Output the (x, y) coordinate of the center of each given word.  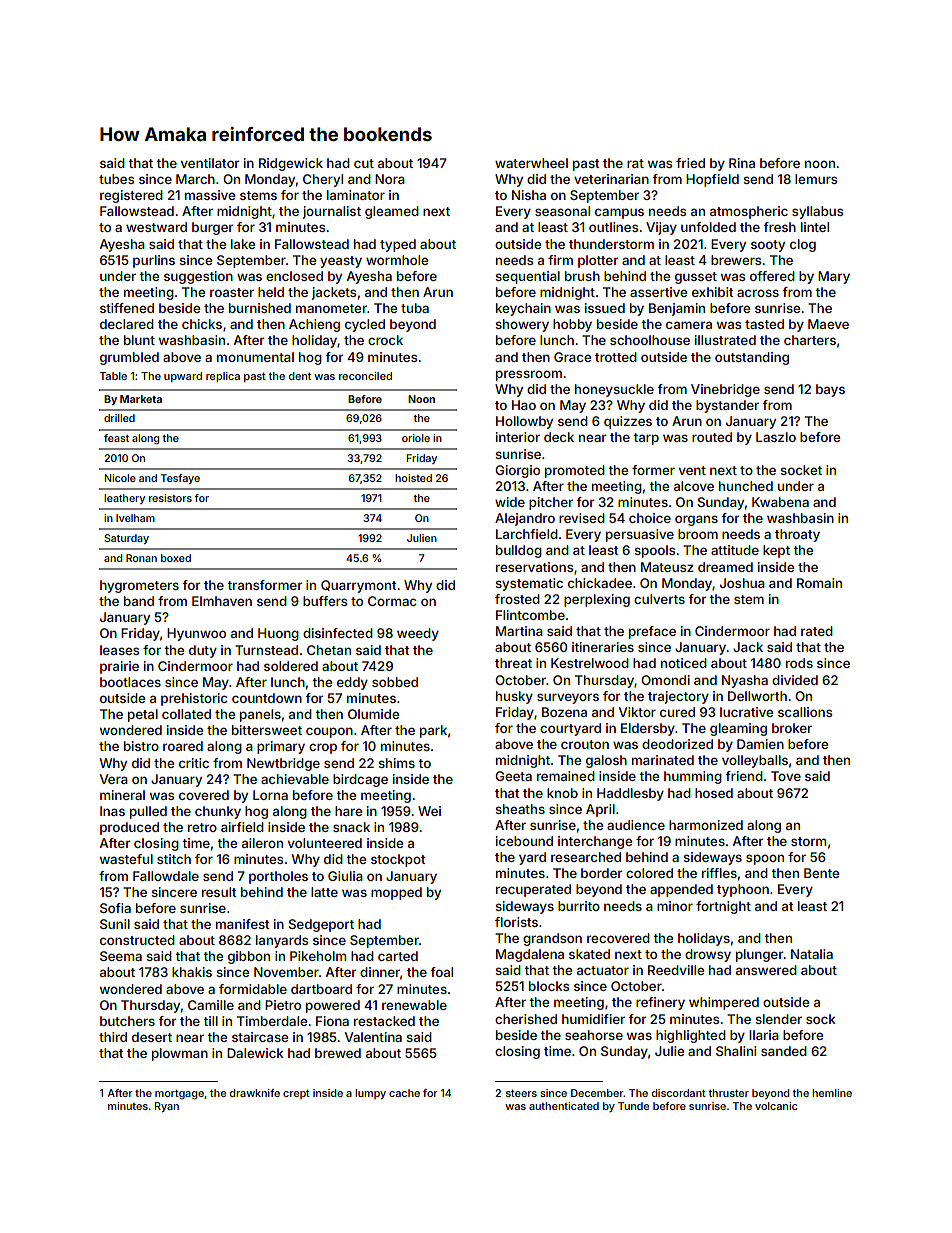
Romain (819, 583)
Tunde (633, 1106)
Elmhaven (222, 601)
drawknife (255, 1093)
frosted (517, 599)
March (195, 179)
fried (690, 163)
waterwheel (531, 163)
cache (404, 1093)
